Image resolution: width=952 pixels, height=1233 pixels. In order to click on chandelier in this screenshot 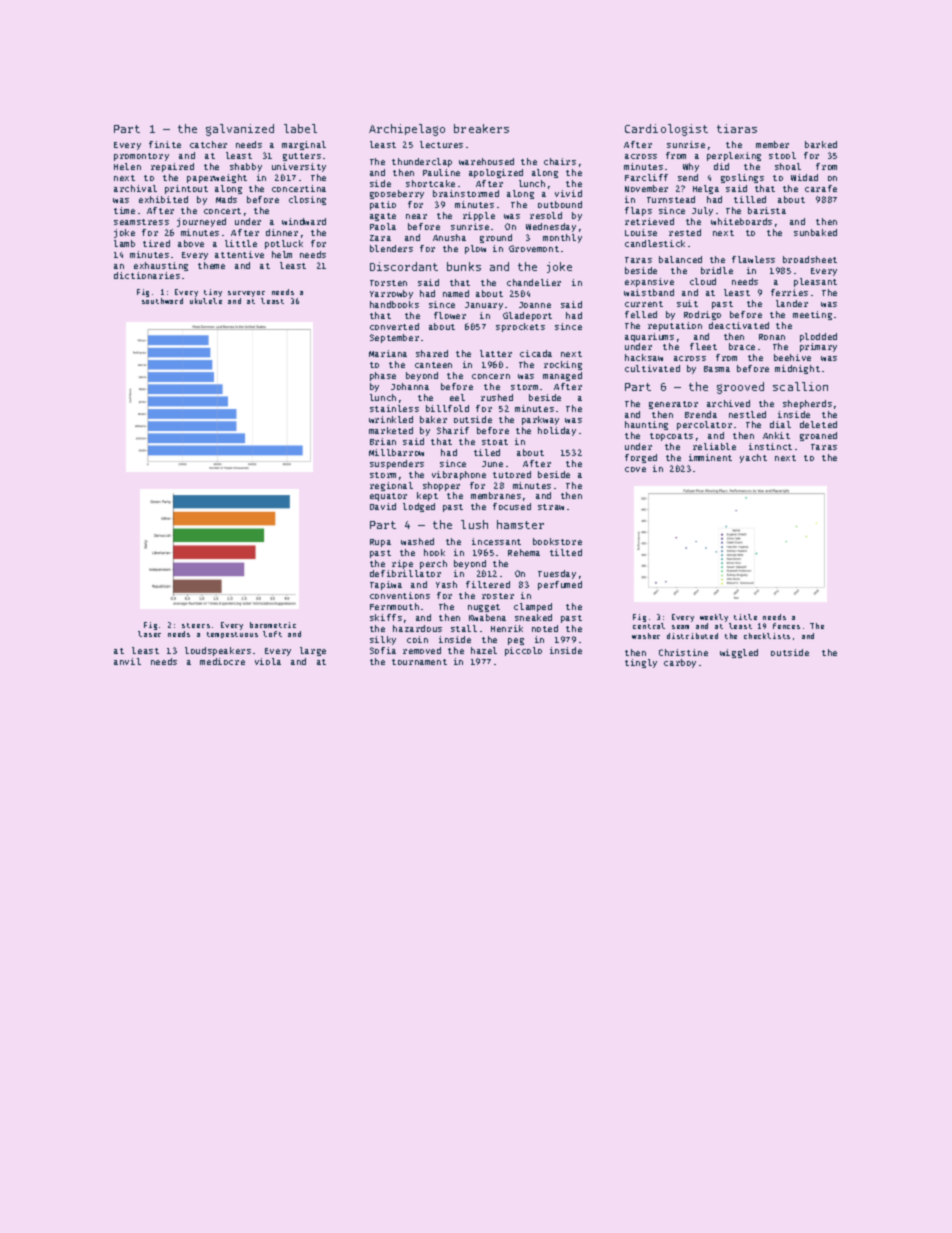, I will do `click(534, 282)`.
